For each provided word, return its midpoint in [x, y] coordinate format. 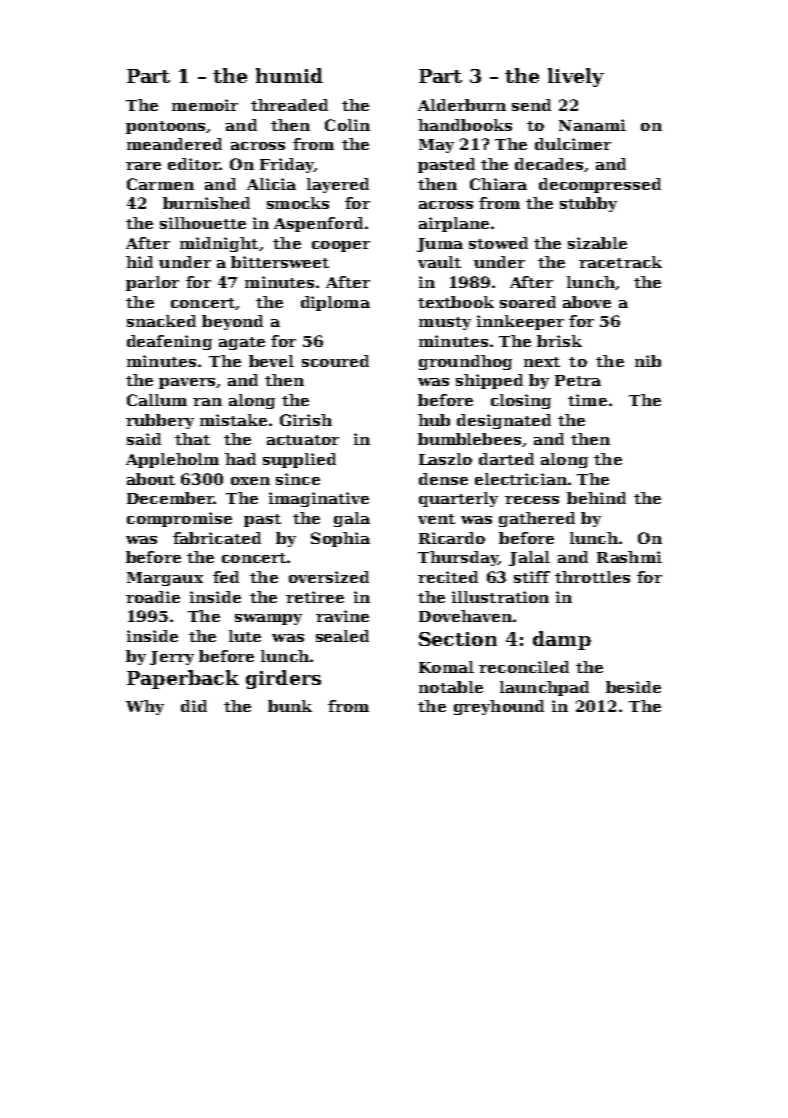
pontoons [165, 127]
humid [289, 75]
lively [576, 77]
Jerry [172, 658]
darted [506, 459]
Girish [306, 420]
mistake [233, 420]
